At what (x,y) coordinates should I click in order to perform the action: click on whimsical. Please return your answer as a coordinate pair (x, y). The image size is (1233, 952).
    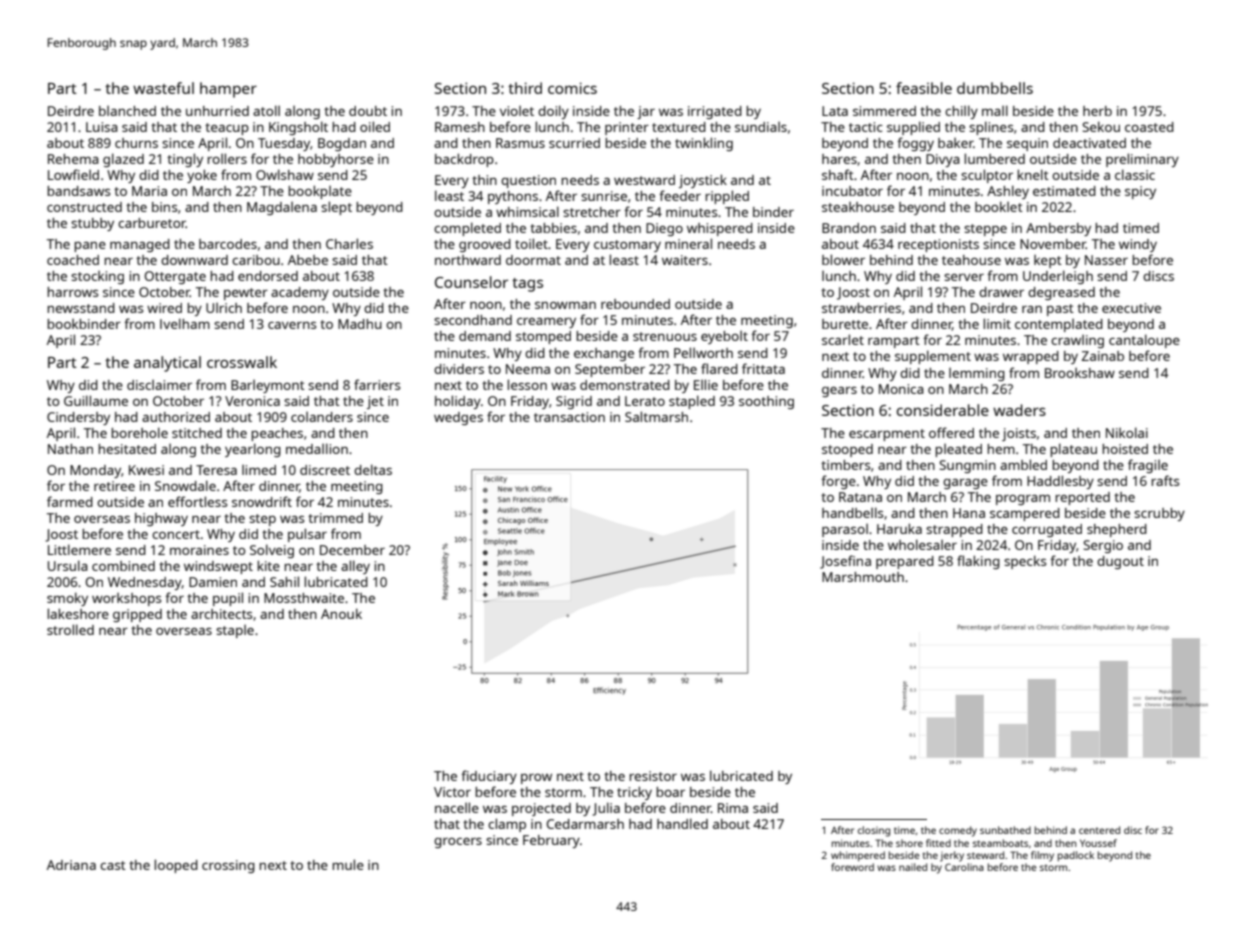
    Looking at the image, I should click on (527, 211).
